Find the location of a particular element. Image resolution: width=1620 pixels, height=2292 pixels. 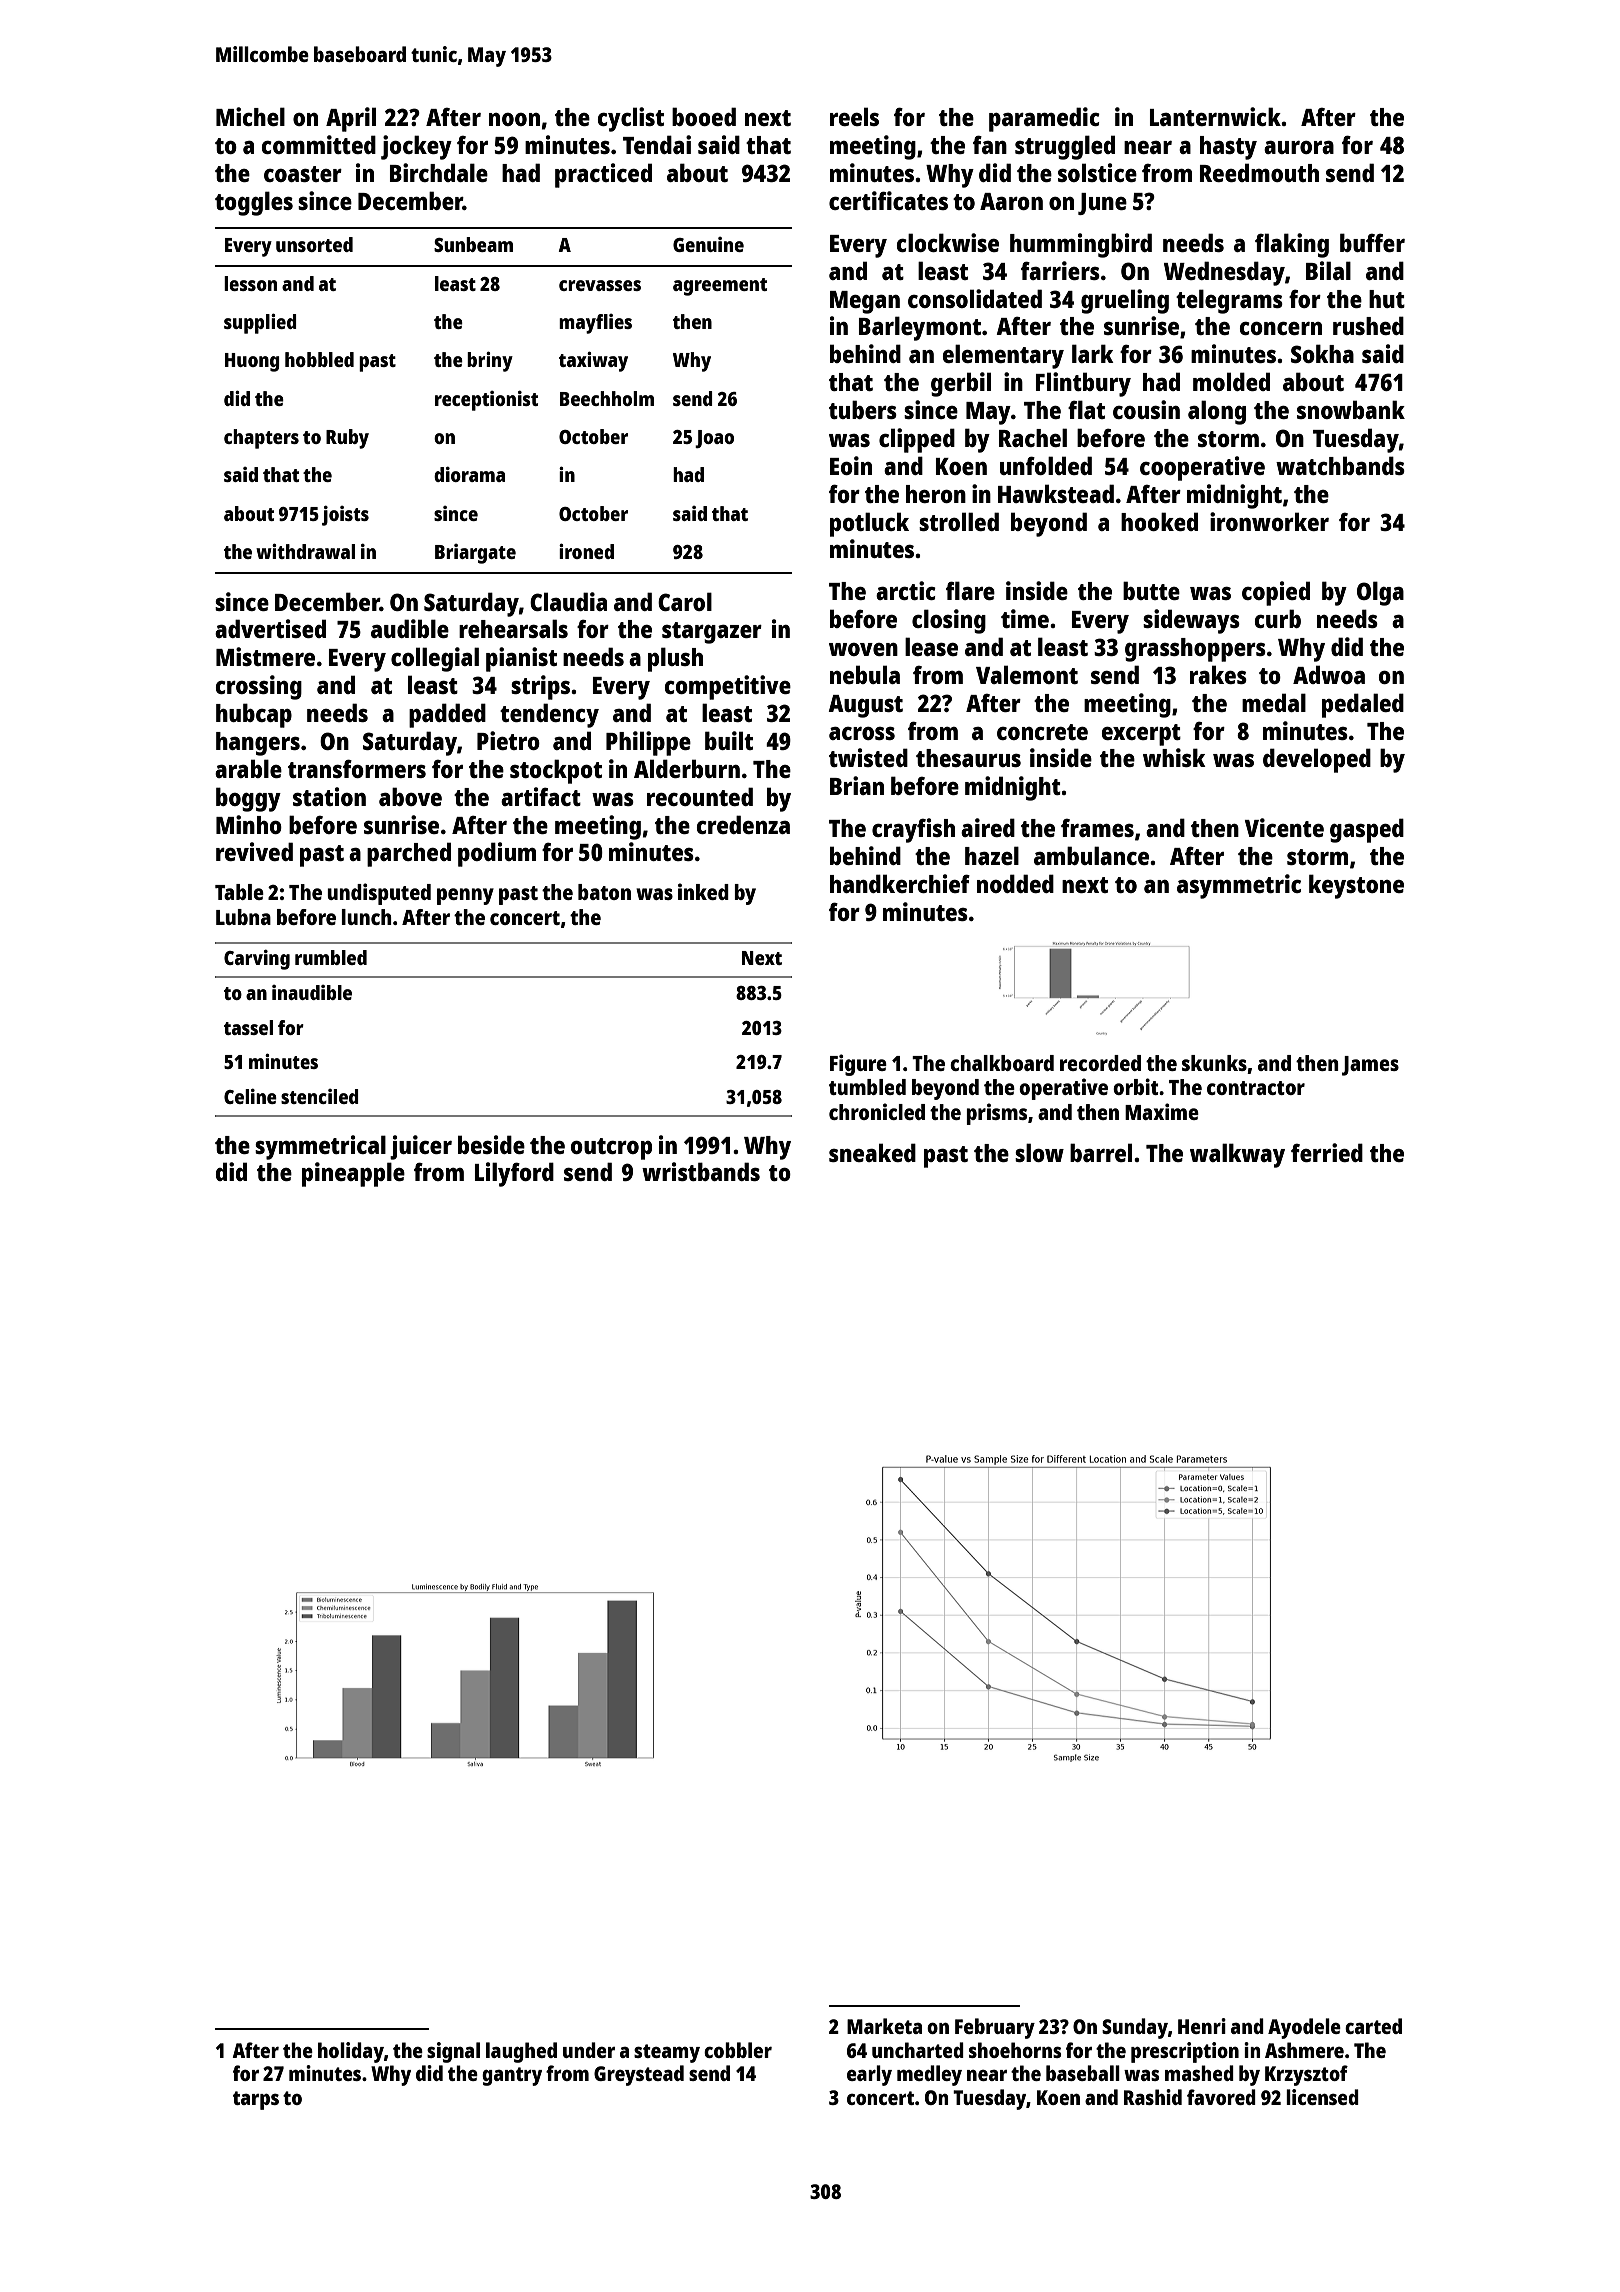

pineapple is located at coordinates (353, 1174).
